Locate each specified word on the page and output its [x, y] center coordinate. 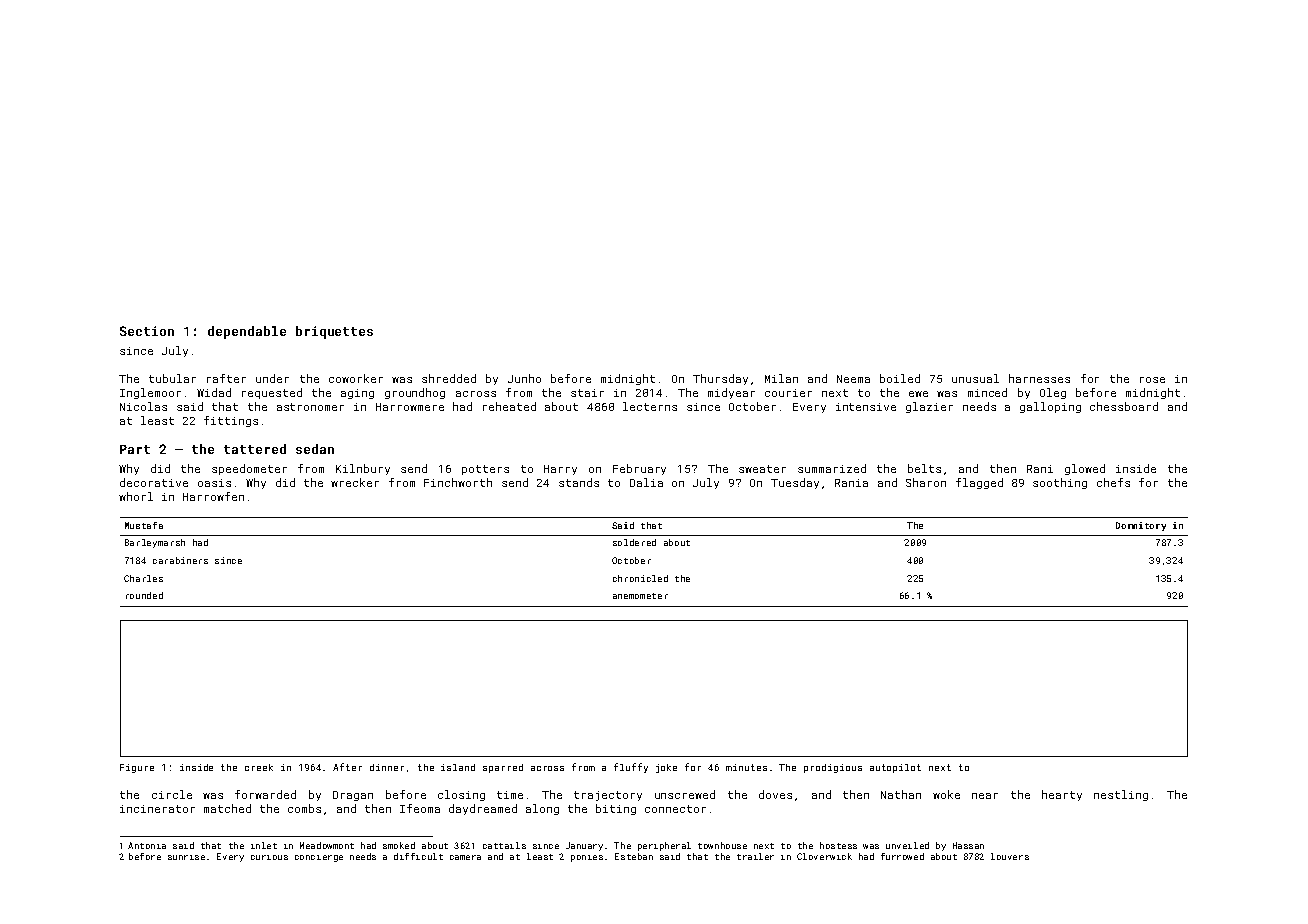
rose [1152, 380]
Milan [781, 378]
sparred [503, 768]
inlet [264, 845]
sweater [762, 469]
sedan [315, 449]
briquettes [334, 332]
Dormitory [1141, 526]
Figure [137, 768]
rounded [144, 595]
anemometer [640, 596]
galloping [1050, 407]
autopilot [895, 768]
